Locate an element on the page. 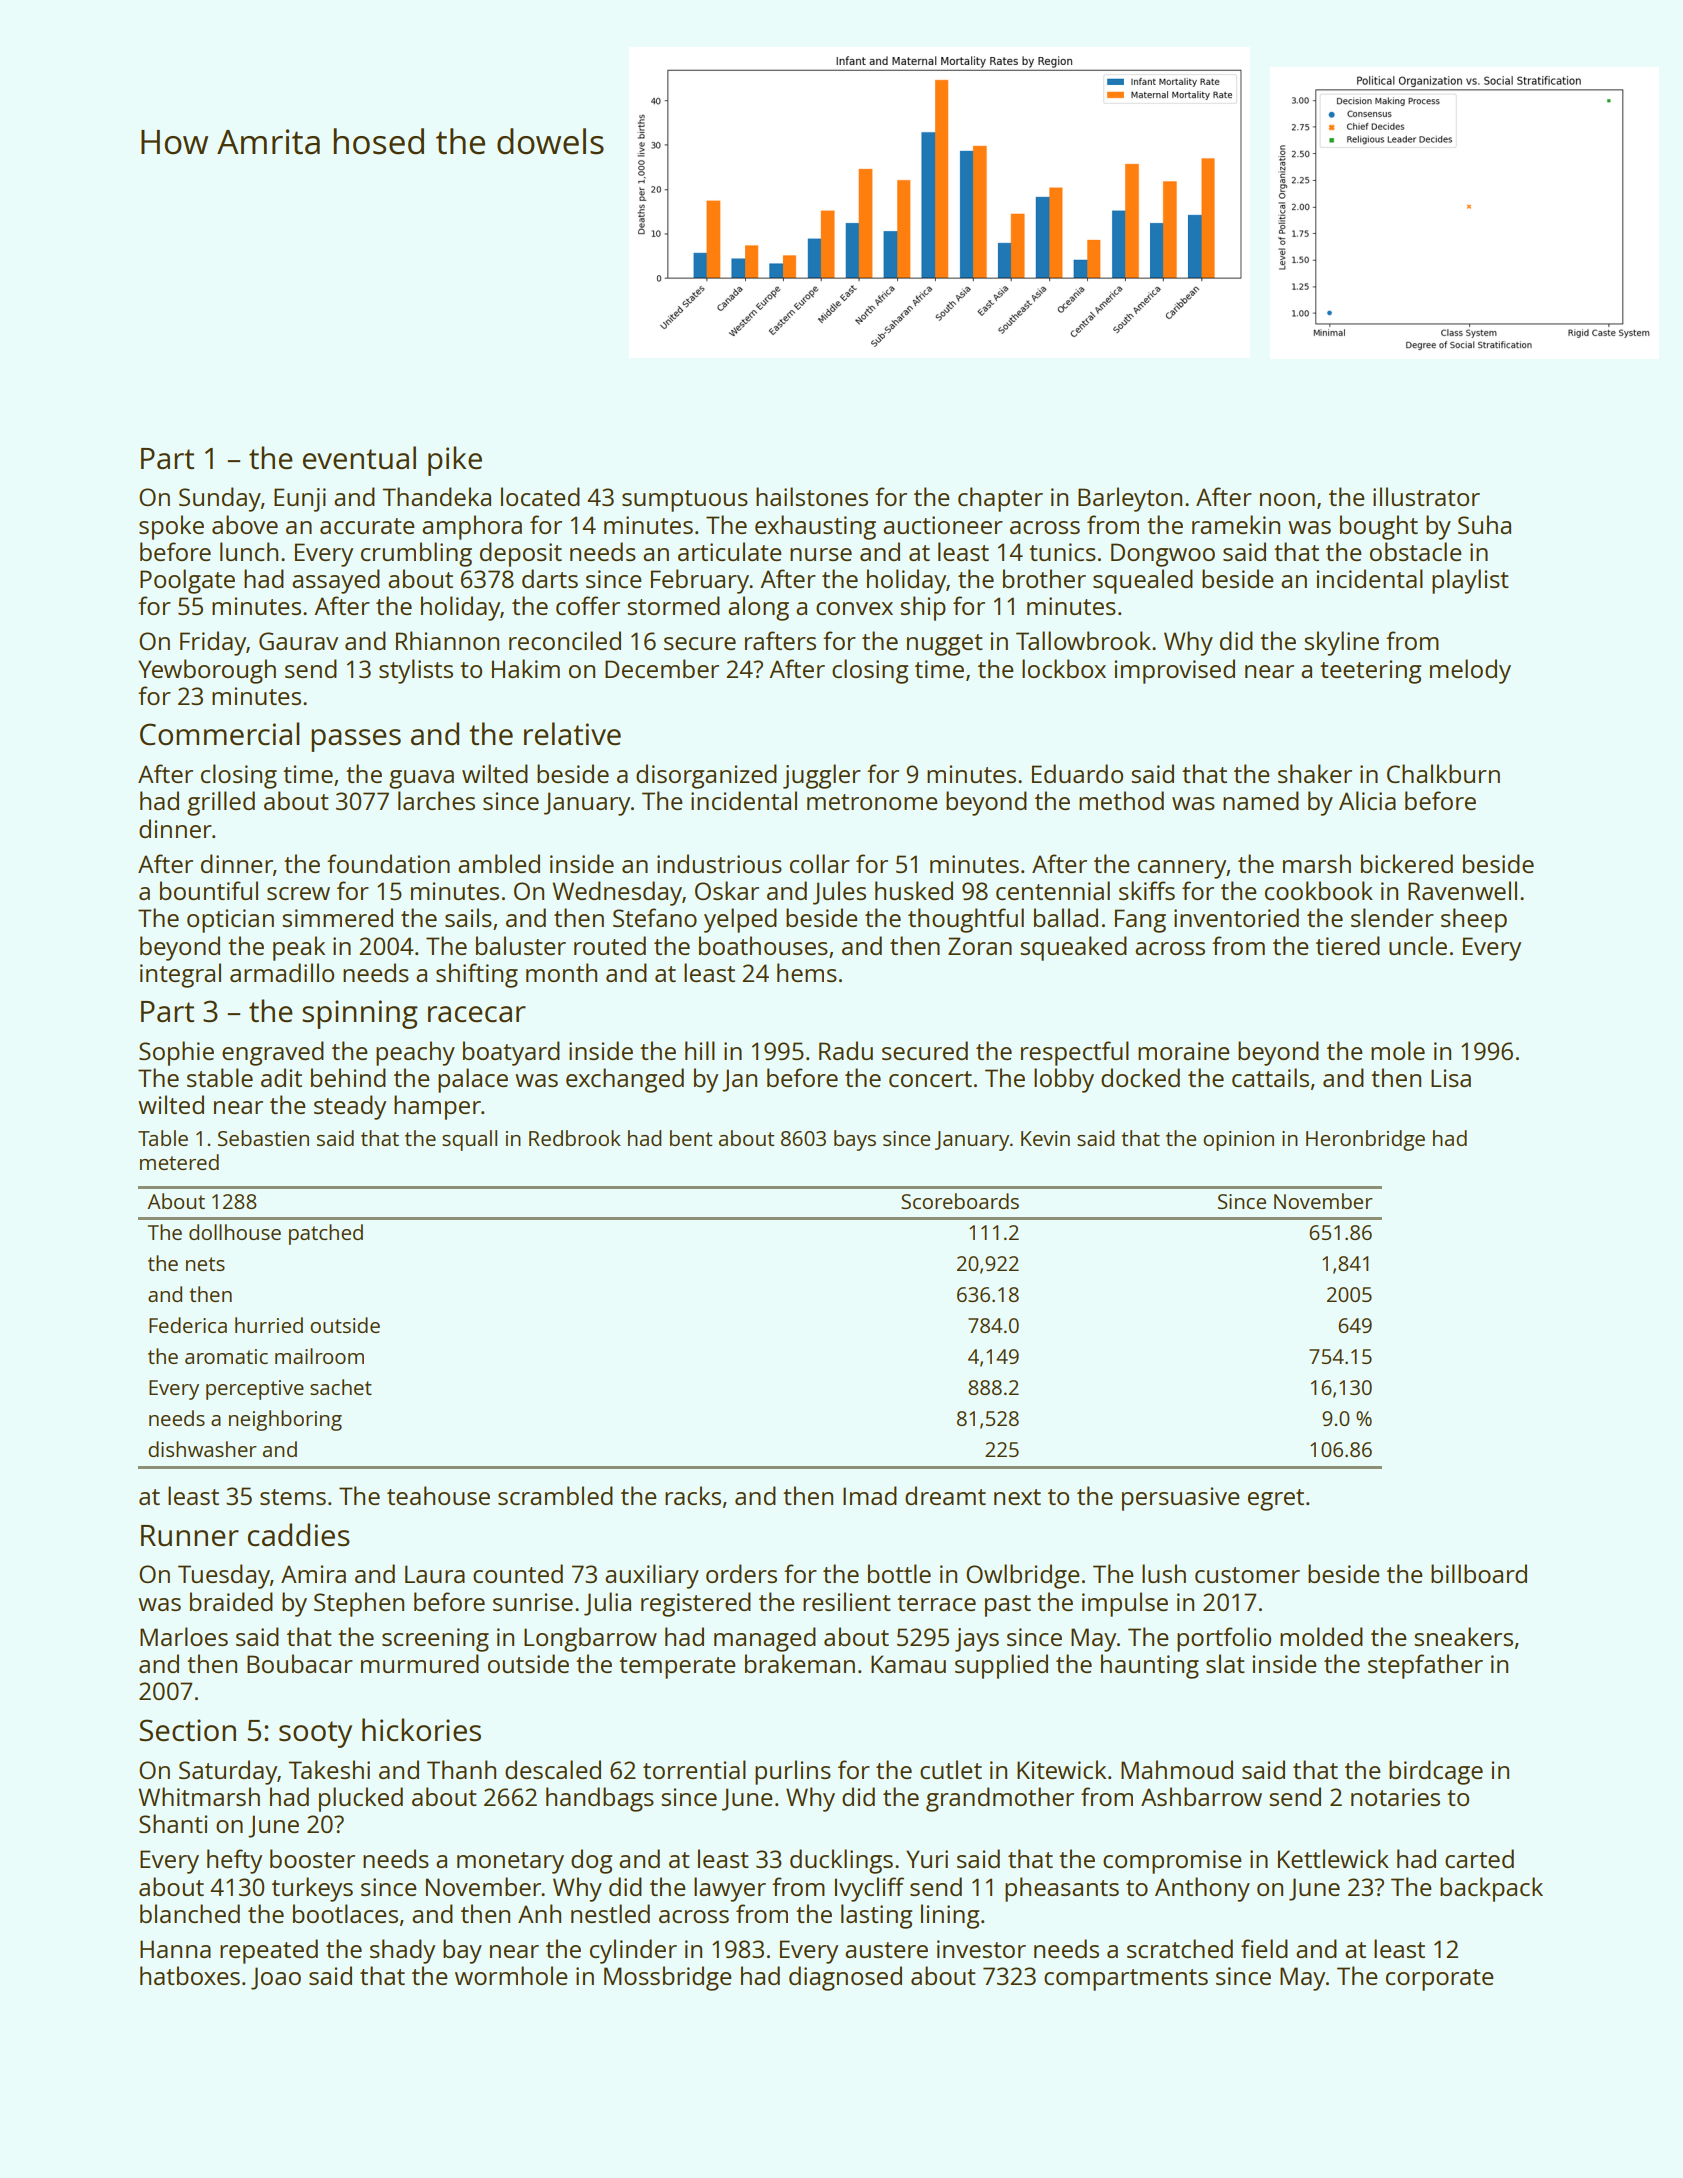 The height and width of the document is (2178, 1683). Hakim is located at coordinates (526, 668).
